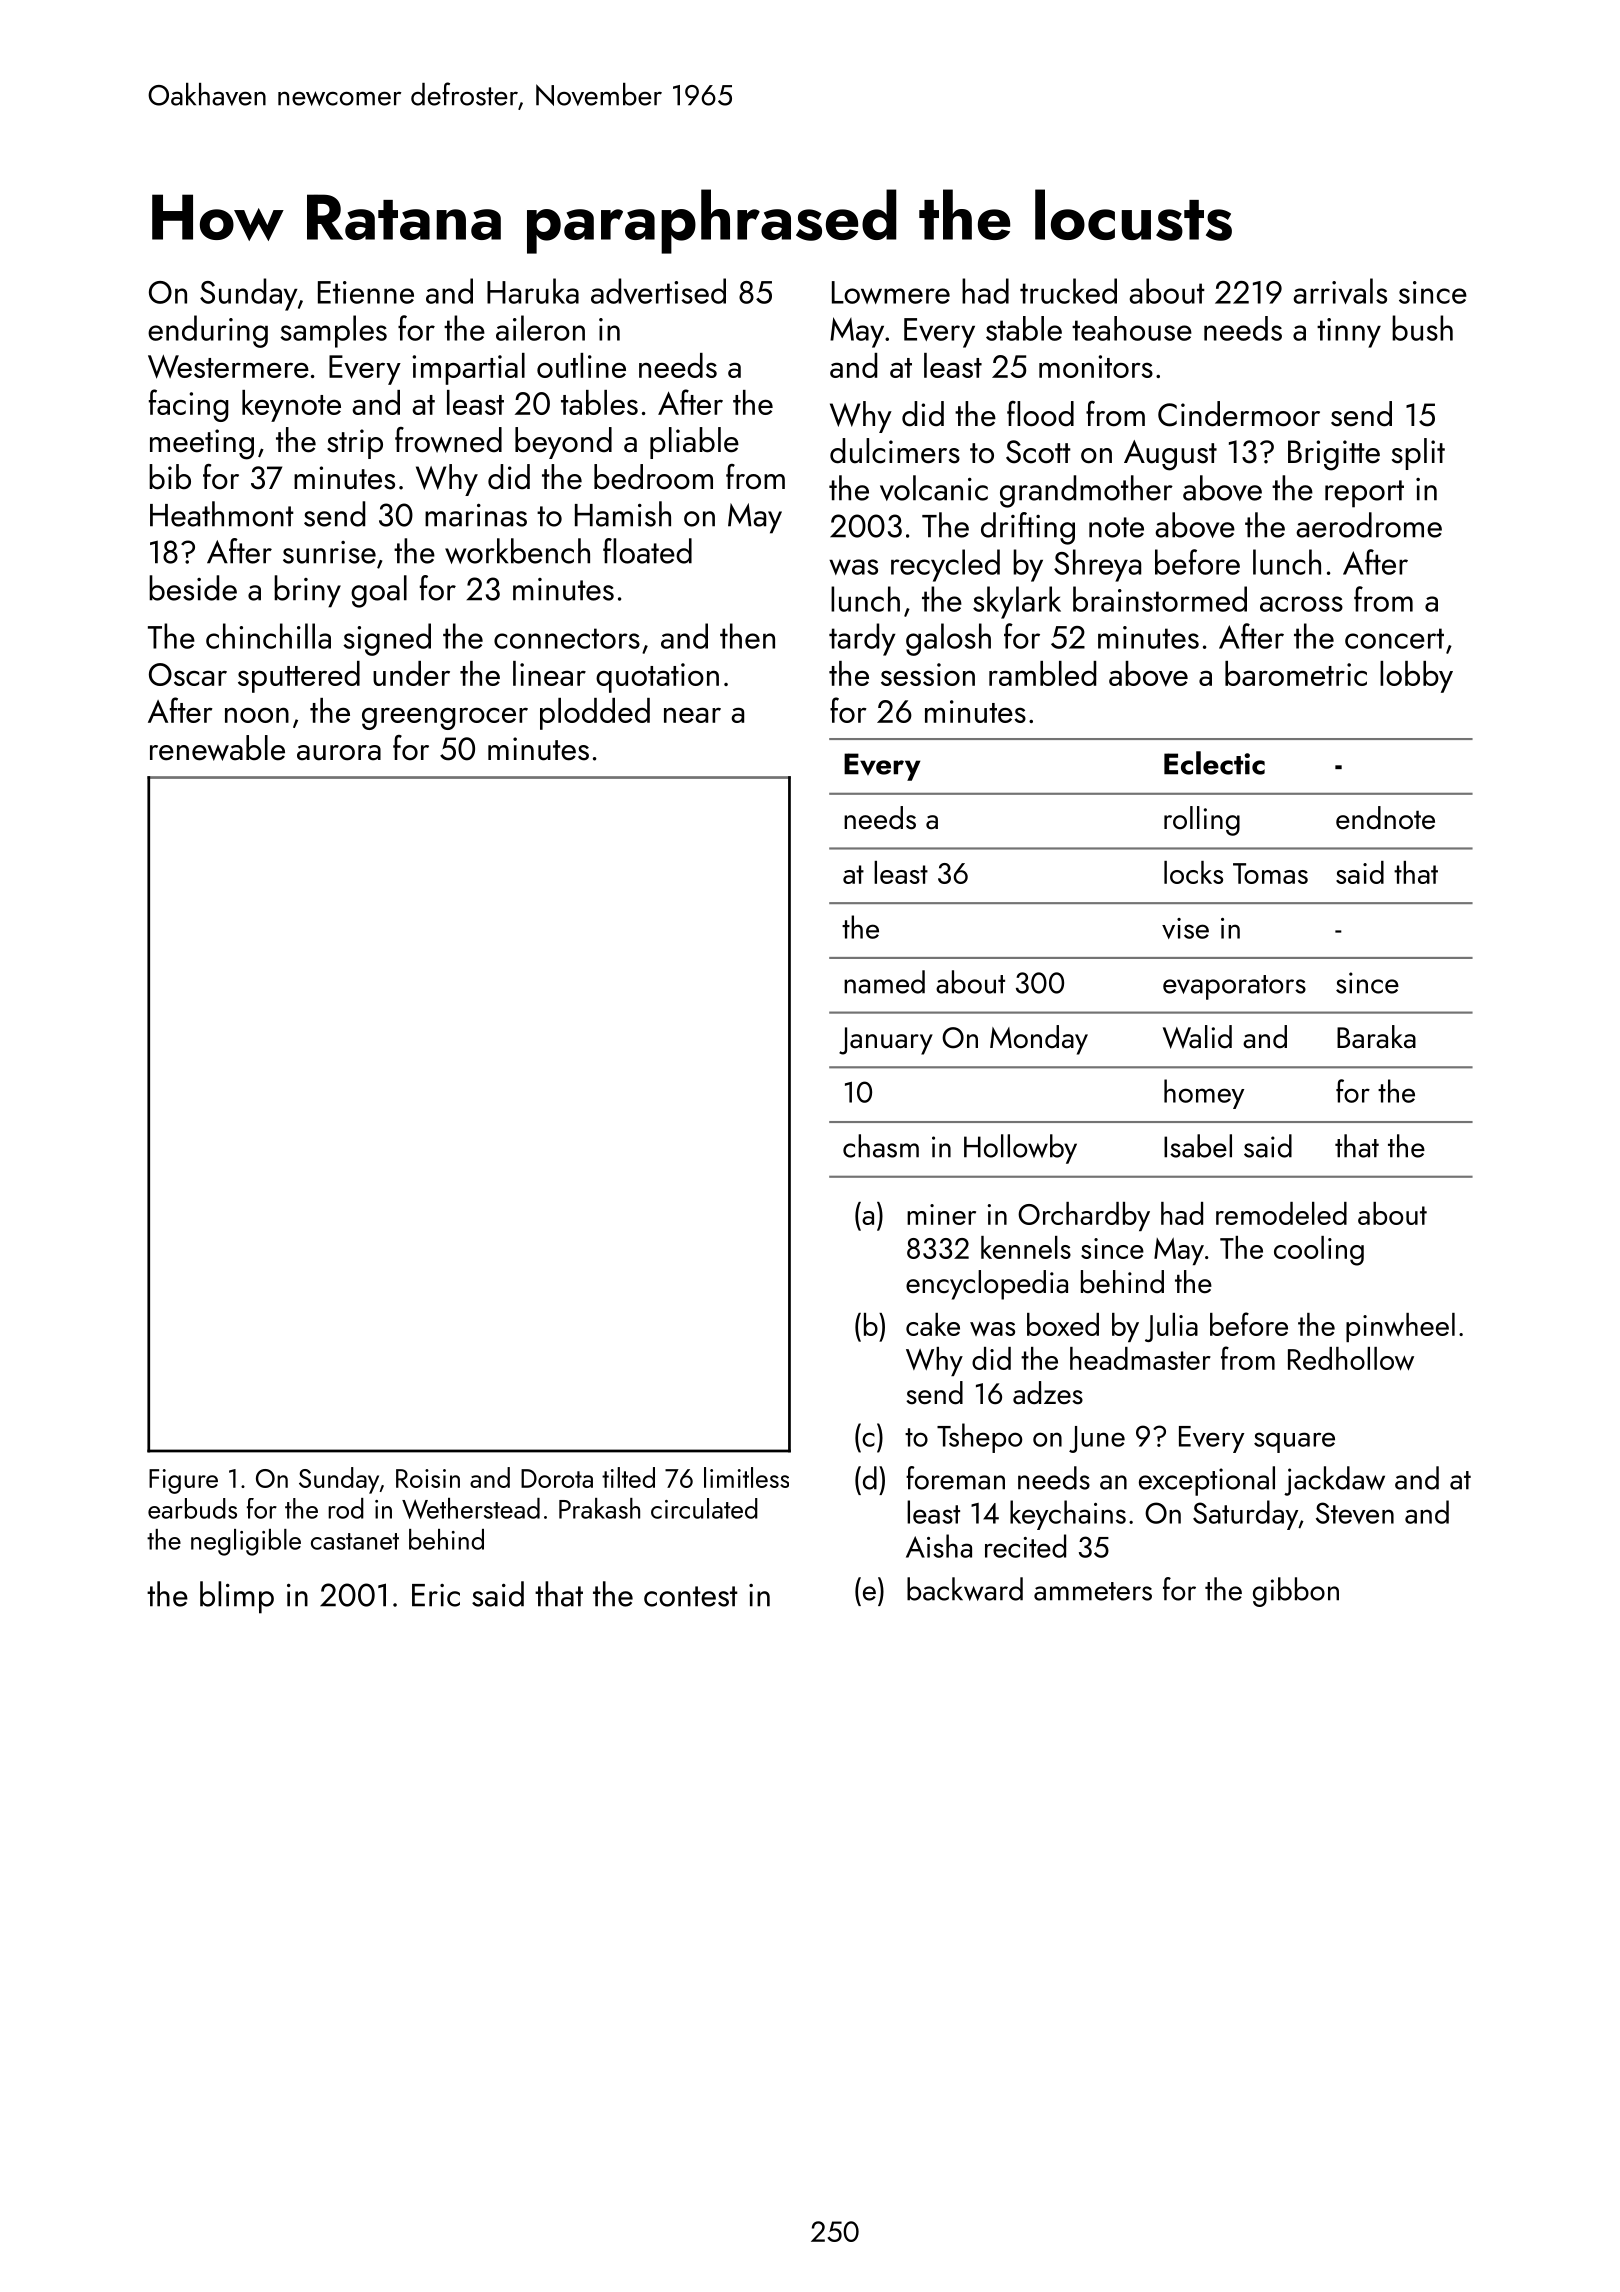  I want to click on January, so click(886, 1041).
